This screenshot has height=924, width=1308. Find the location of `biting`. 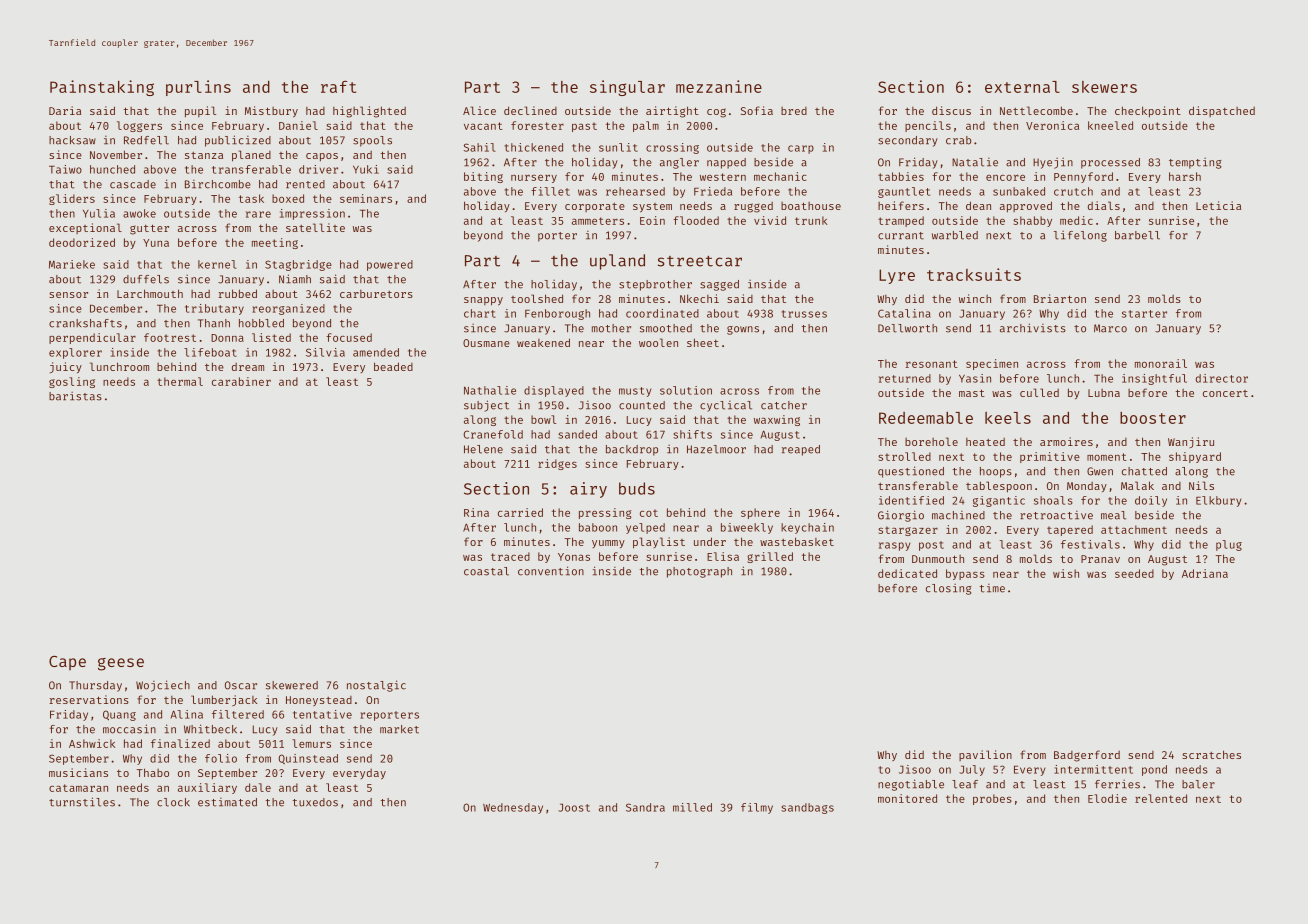

biting is located at coordinates (483, 177).
